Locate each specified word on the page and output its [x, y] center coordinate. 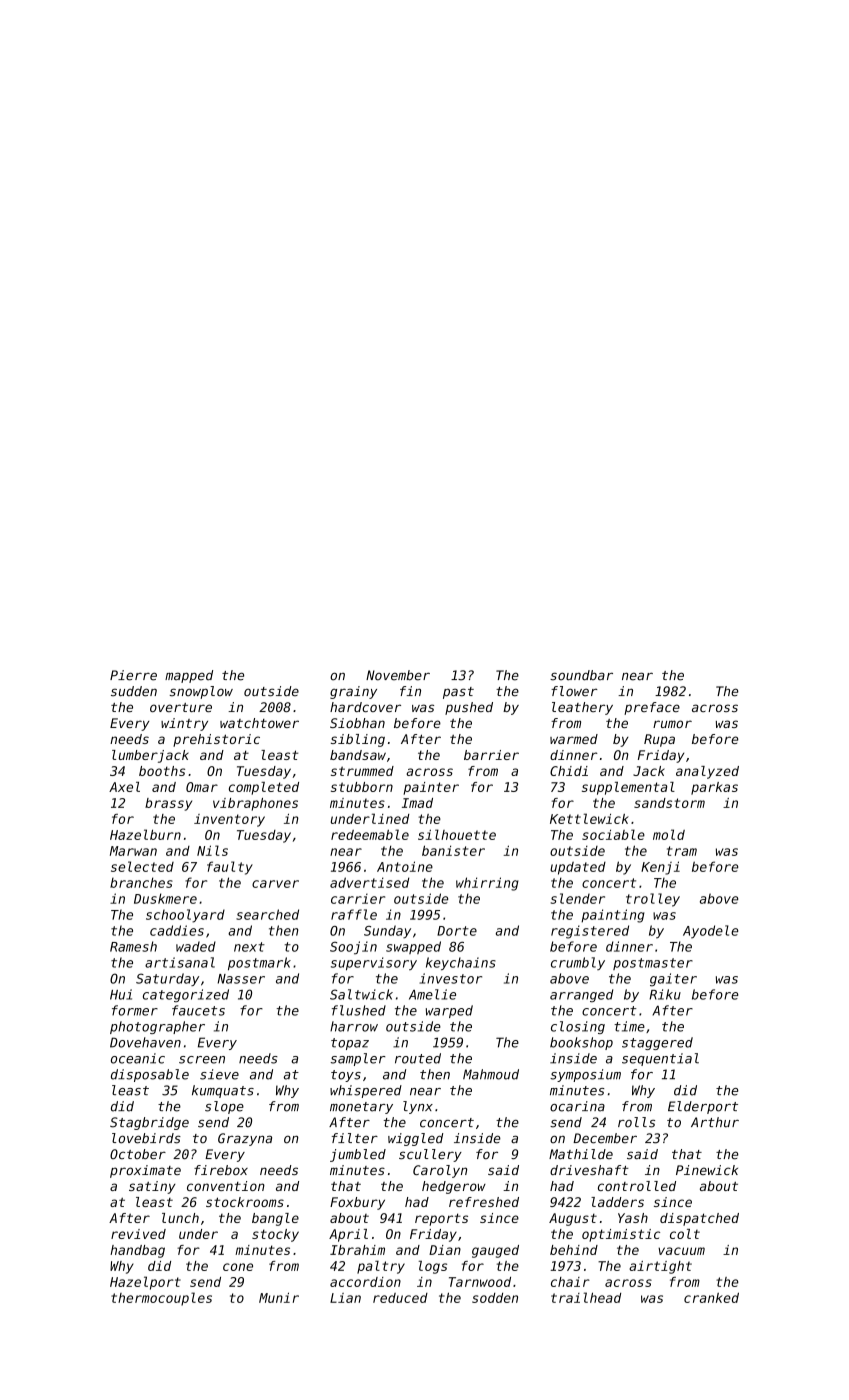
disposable [150, 1075]
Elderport [703, 1107]
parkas [714, 788]
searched [267, 914]
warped [449, 1011]
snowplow [201, 692]
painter [431, 788]
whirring [487, 884]
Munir [279, 1297]
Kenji [660, 868]
